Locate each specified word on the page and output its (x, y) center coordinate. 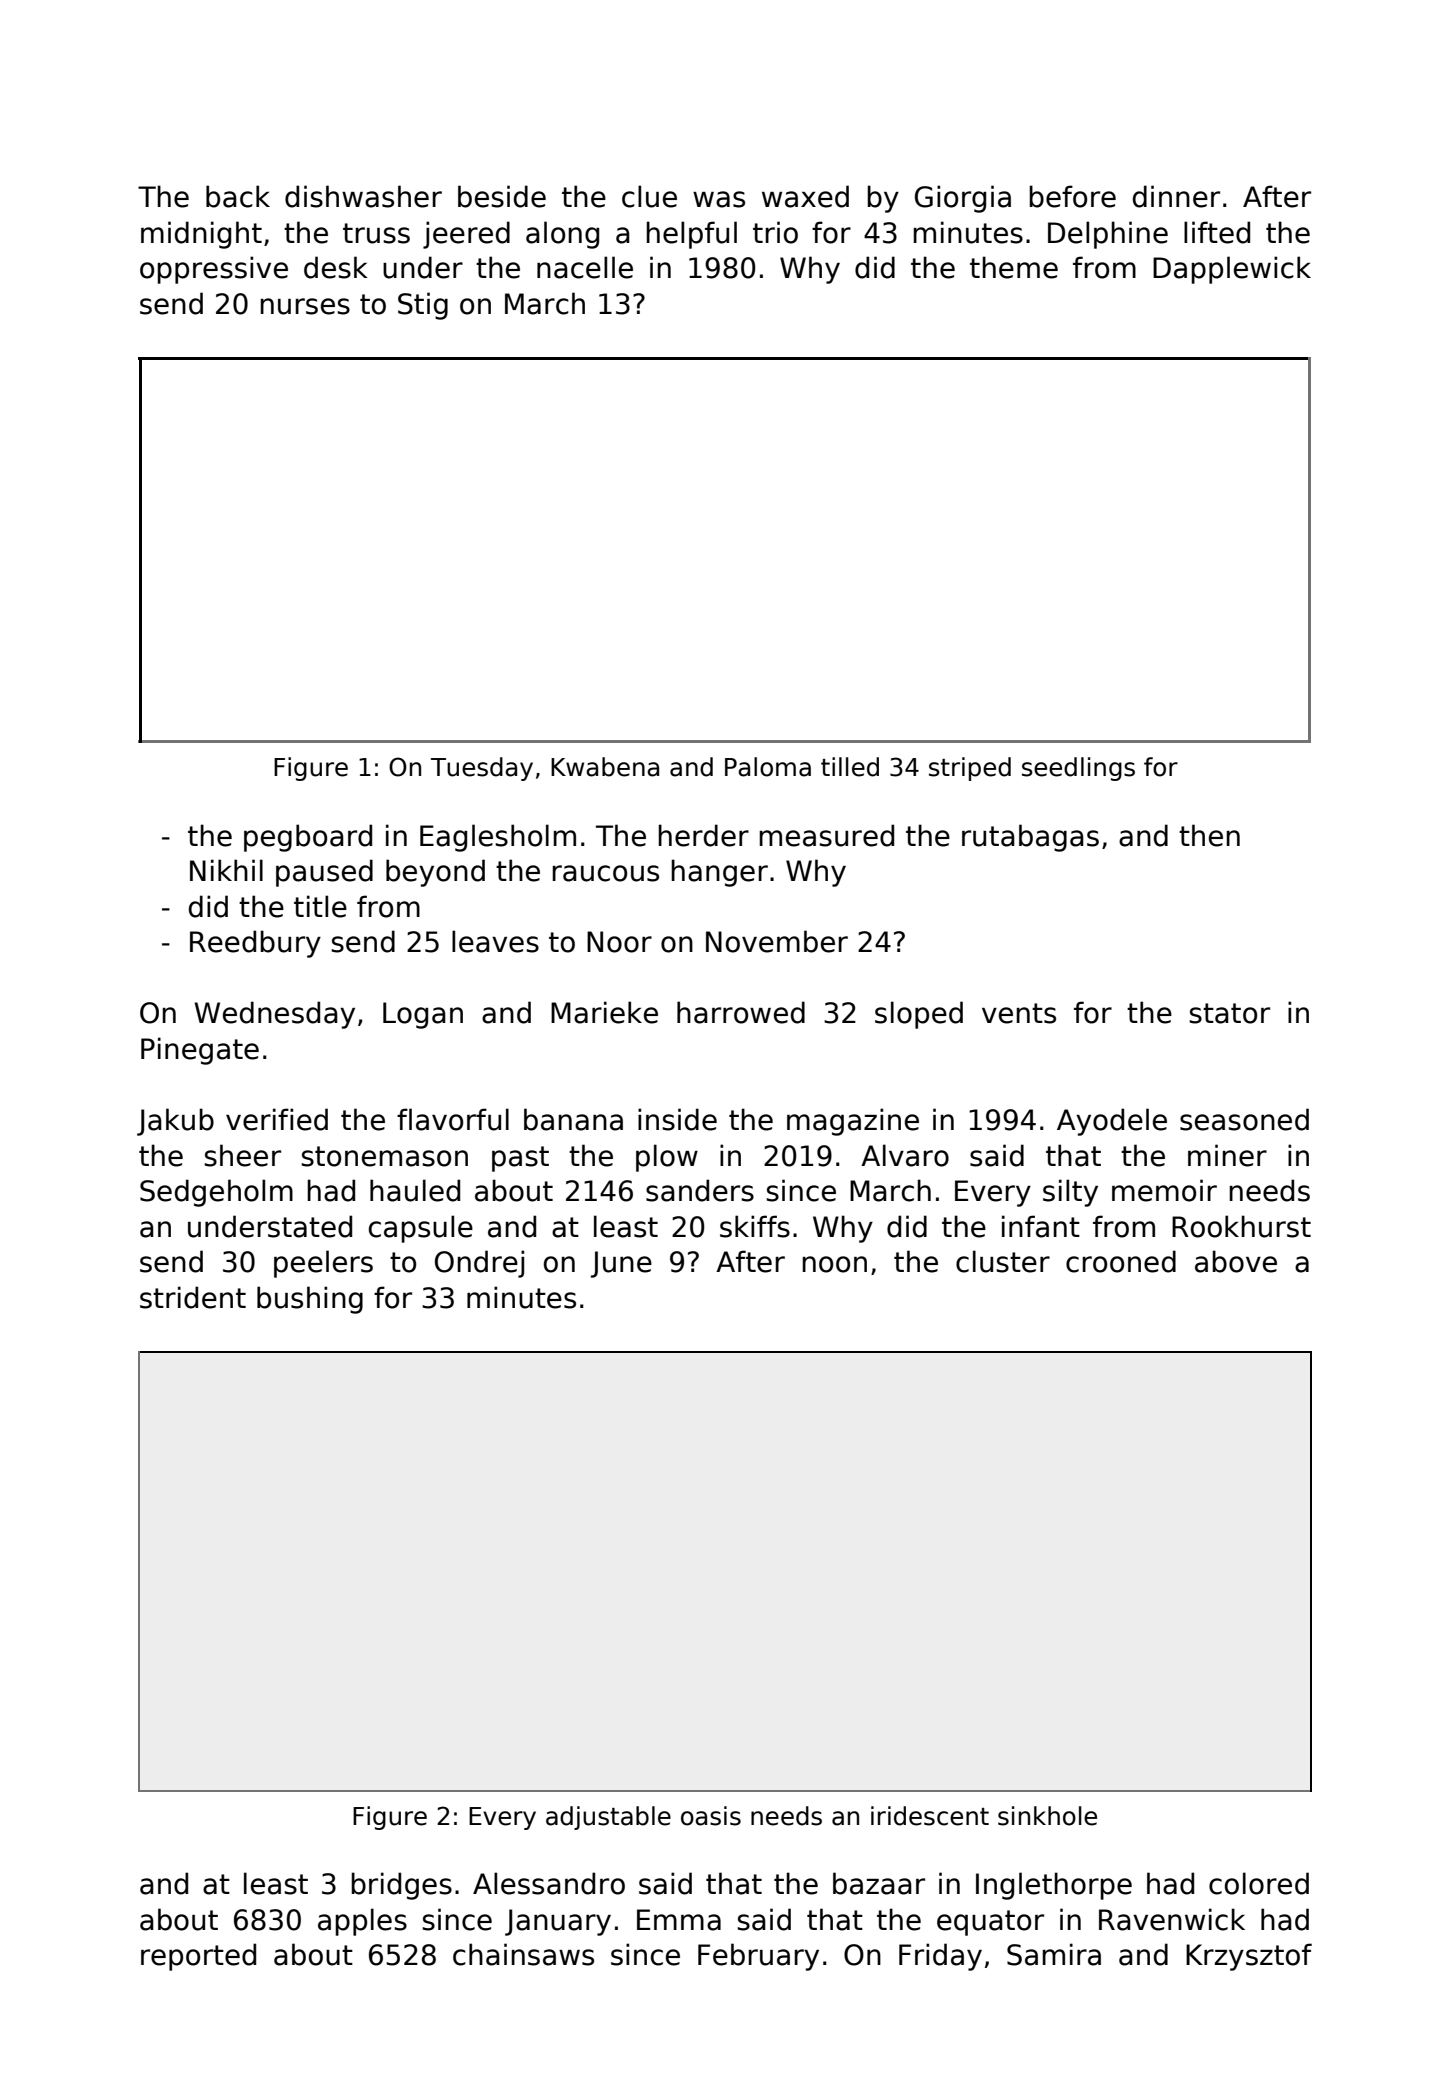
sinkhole (1047, 1816)
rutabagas (1030, 838)
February (758, 1957)
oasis (711, 1816)
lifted (1217, 232)
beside (502, 196)
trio (775, 232)
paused (324, 873)
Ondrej (479, 1264)
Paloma (768, 767)
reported (198, 1957)
